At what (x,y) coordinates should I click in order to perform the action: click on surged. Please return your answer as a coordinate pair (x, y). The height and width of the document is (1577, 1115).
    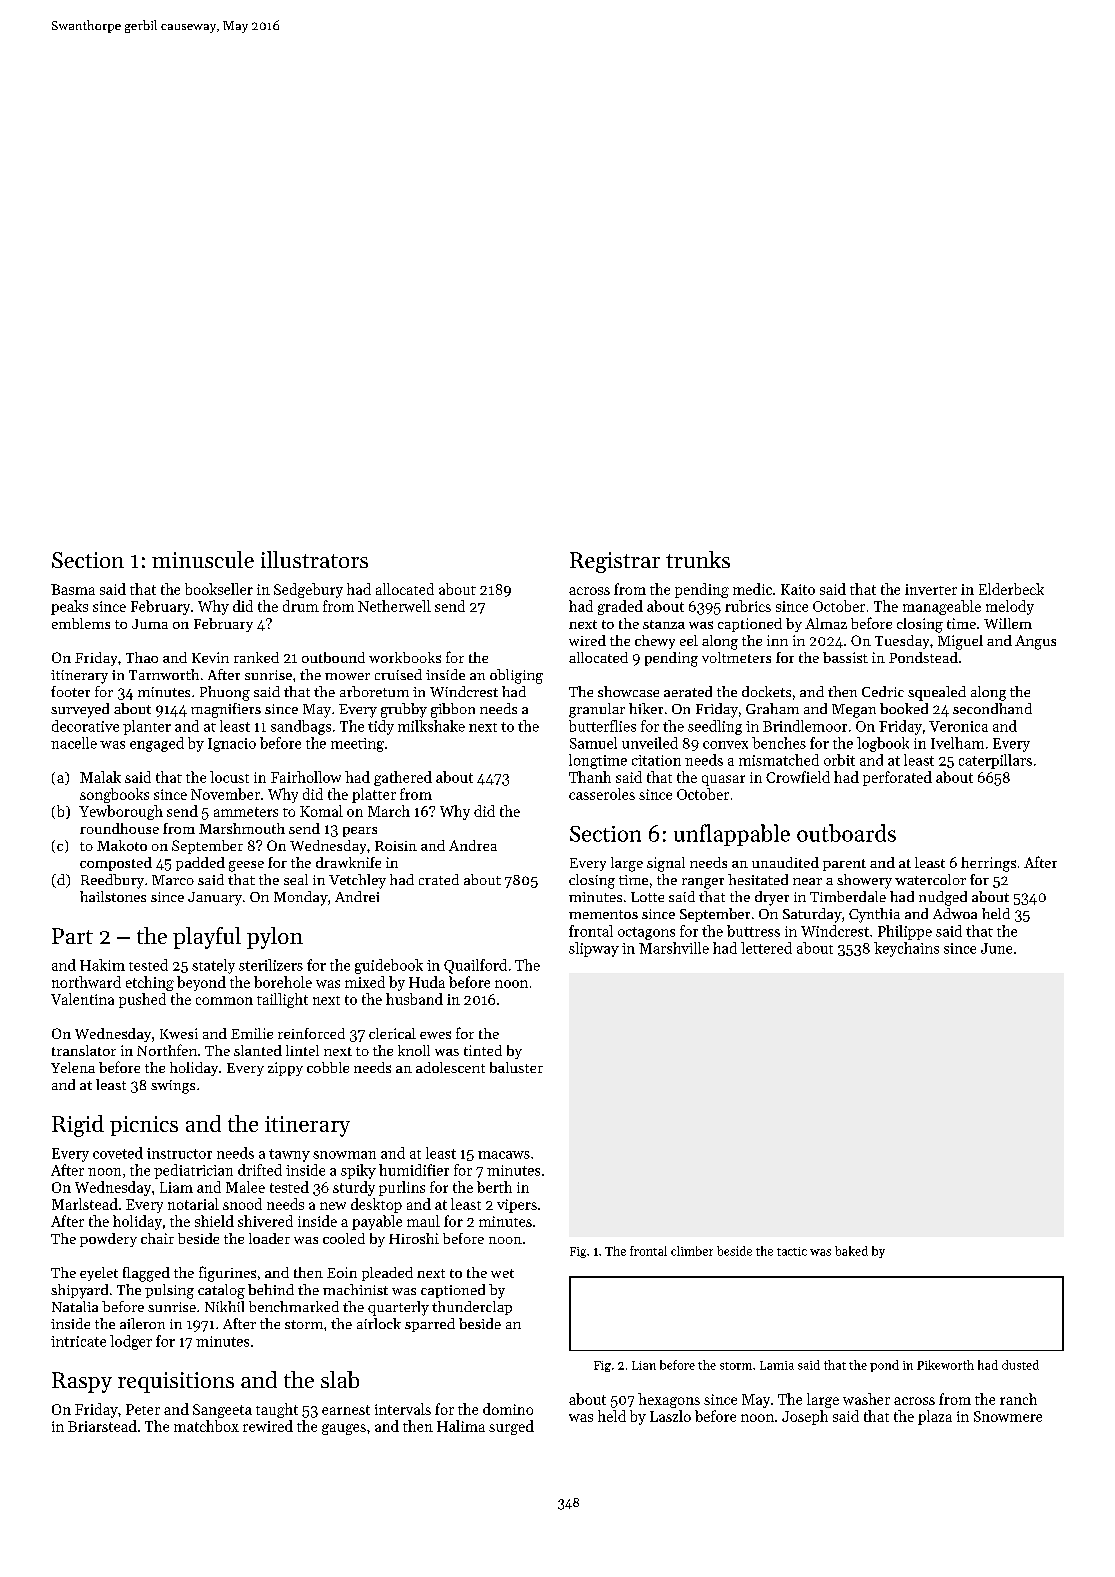
    Looking at the image, I should click on (511, 1427).
